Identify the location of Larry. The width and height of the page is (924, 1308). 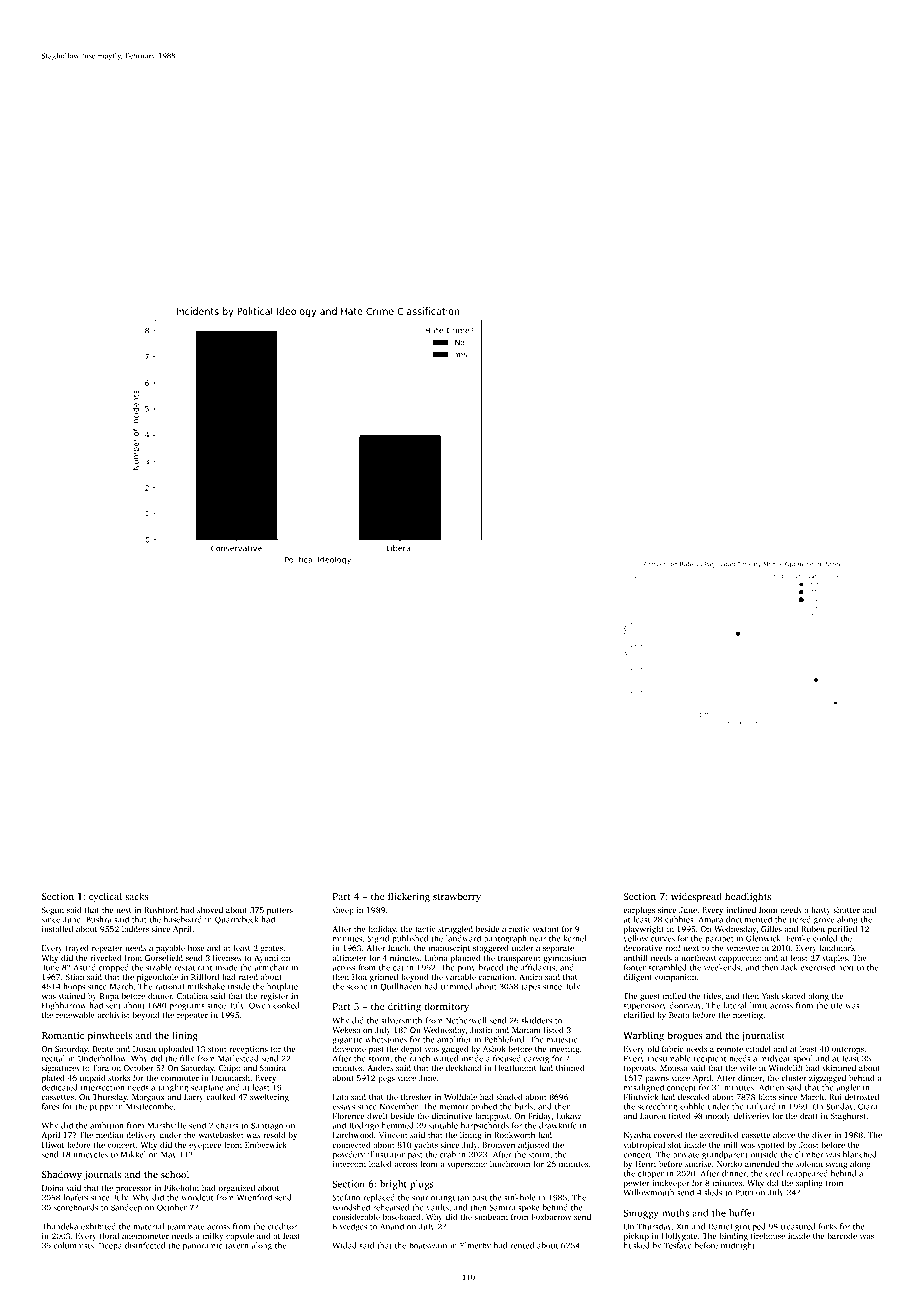
(194, 1098).
